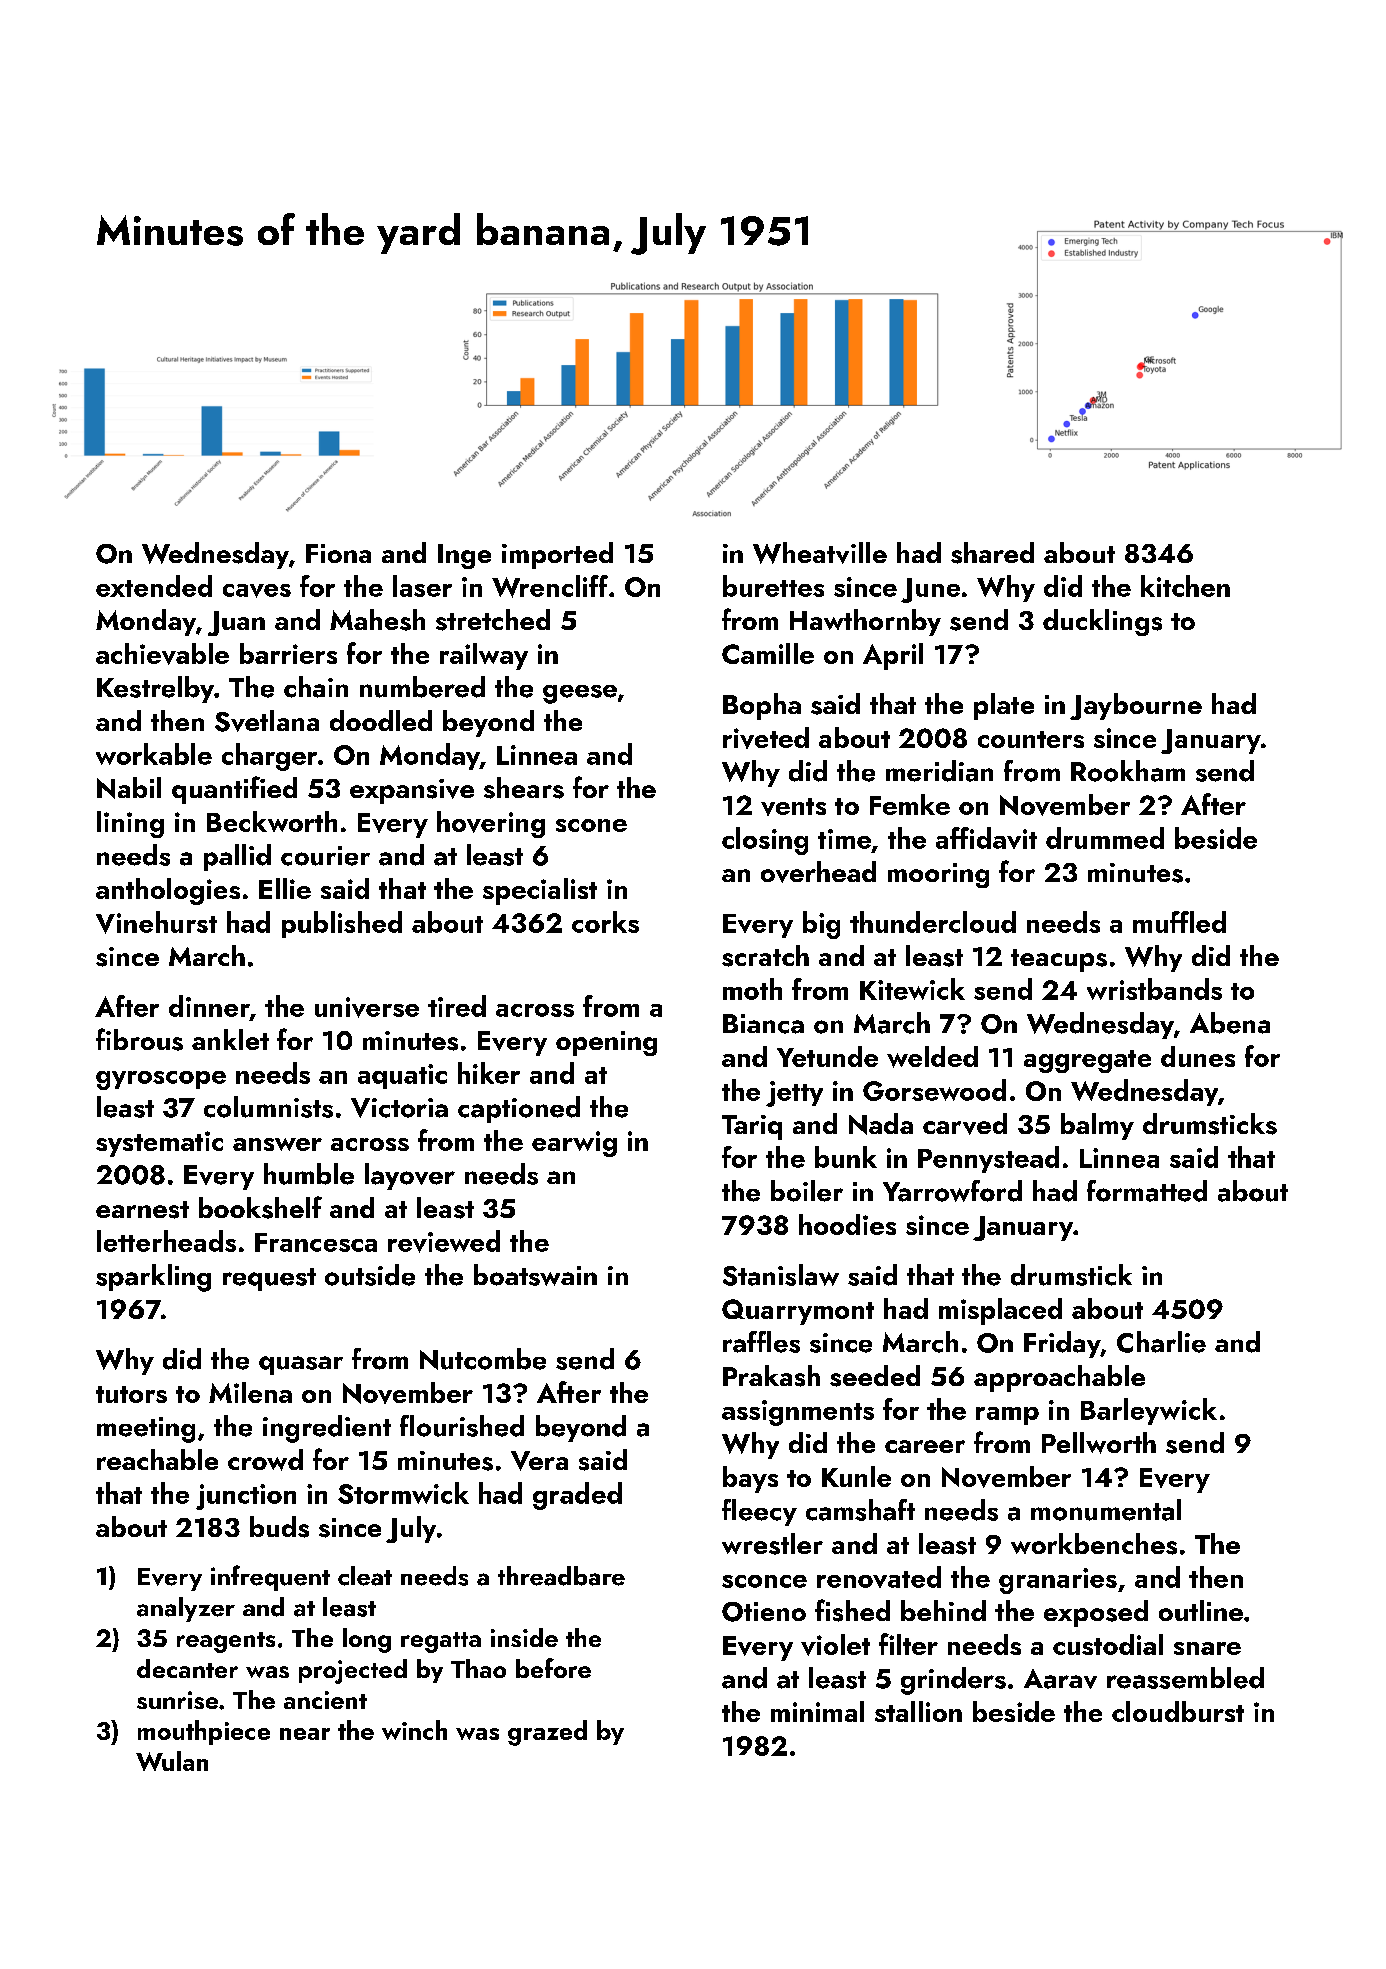 This screenshot has height=1969, width=1386. Describe the element at coordinates (1000, 1311) in the screenshot. I see `misplaced` at that location.
